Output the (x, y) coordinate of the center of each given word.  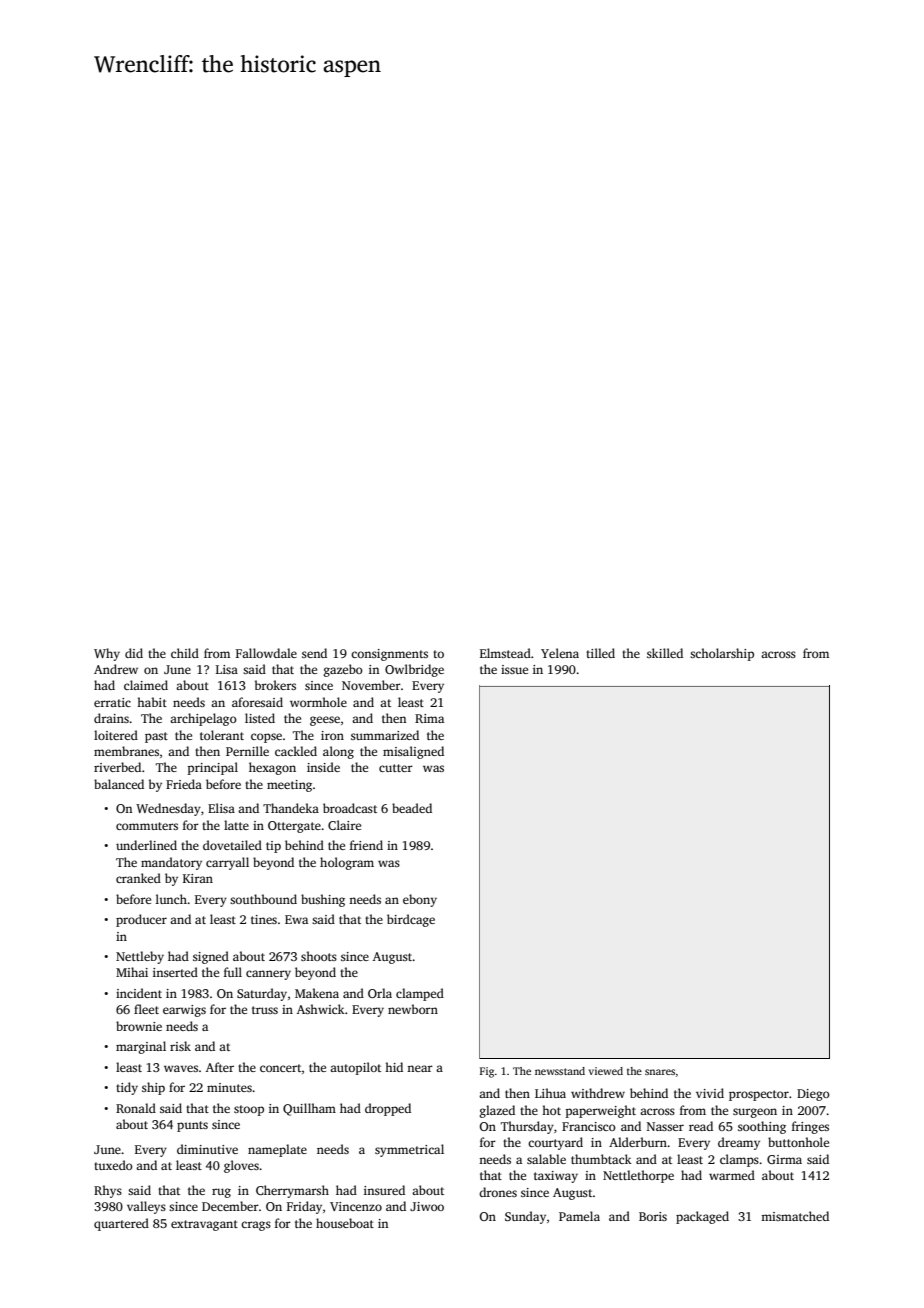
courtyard (555, 1143)
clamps (739, 1160)
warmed (732, 1175)
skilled (665, 653)
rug (221, 1193)
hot (551, 1110)
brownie (139, 1026)
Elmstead (505, 653)
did (134, 653)
